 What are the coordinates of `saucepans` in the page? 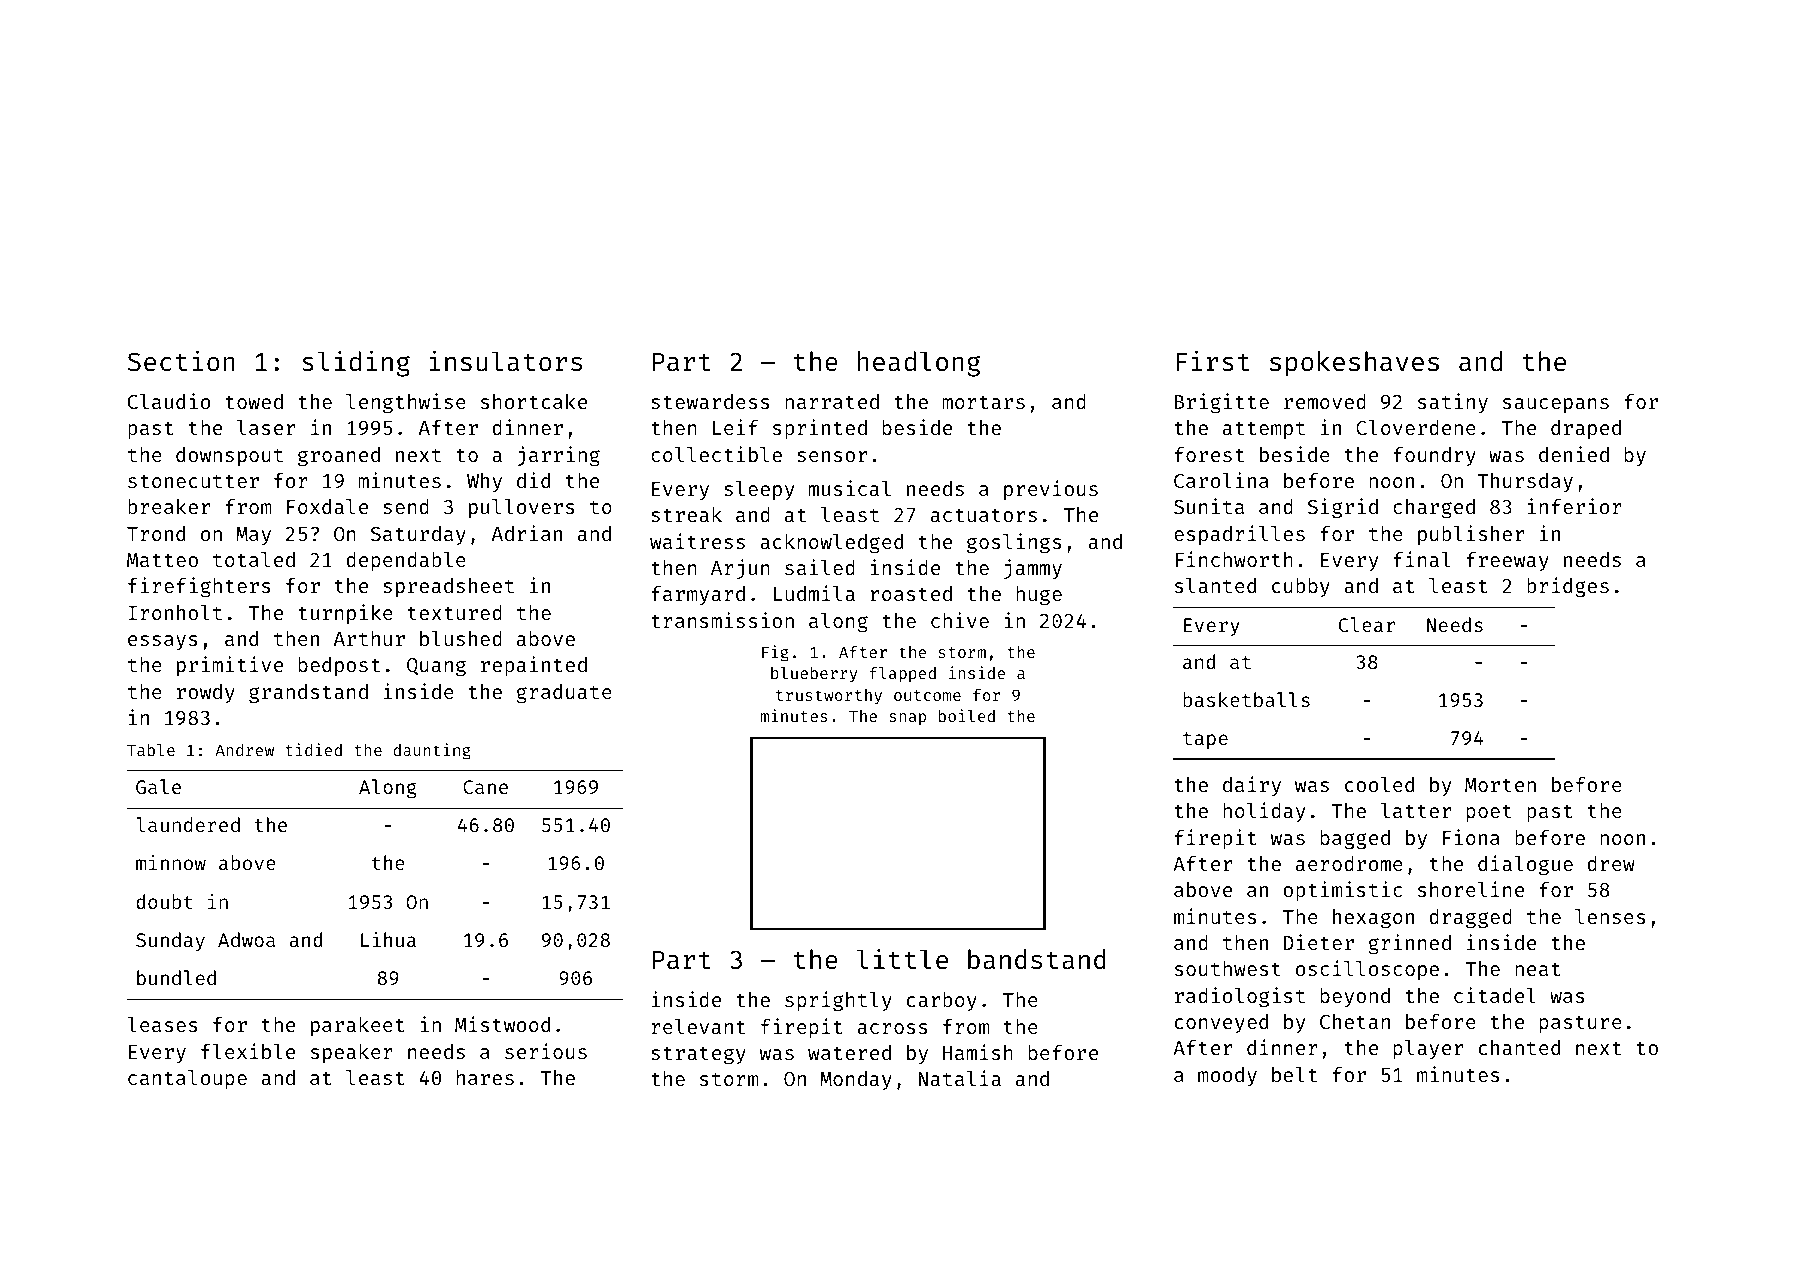 It's located at (1556, 405).
